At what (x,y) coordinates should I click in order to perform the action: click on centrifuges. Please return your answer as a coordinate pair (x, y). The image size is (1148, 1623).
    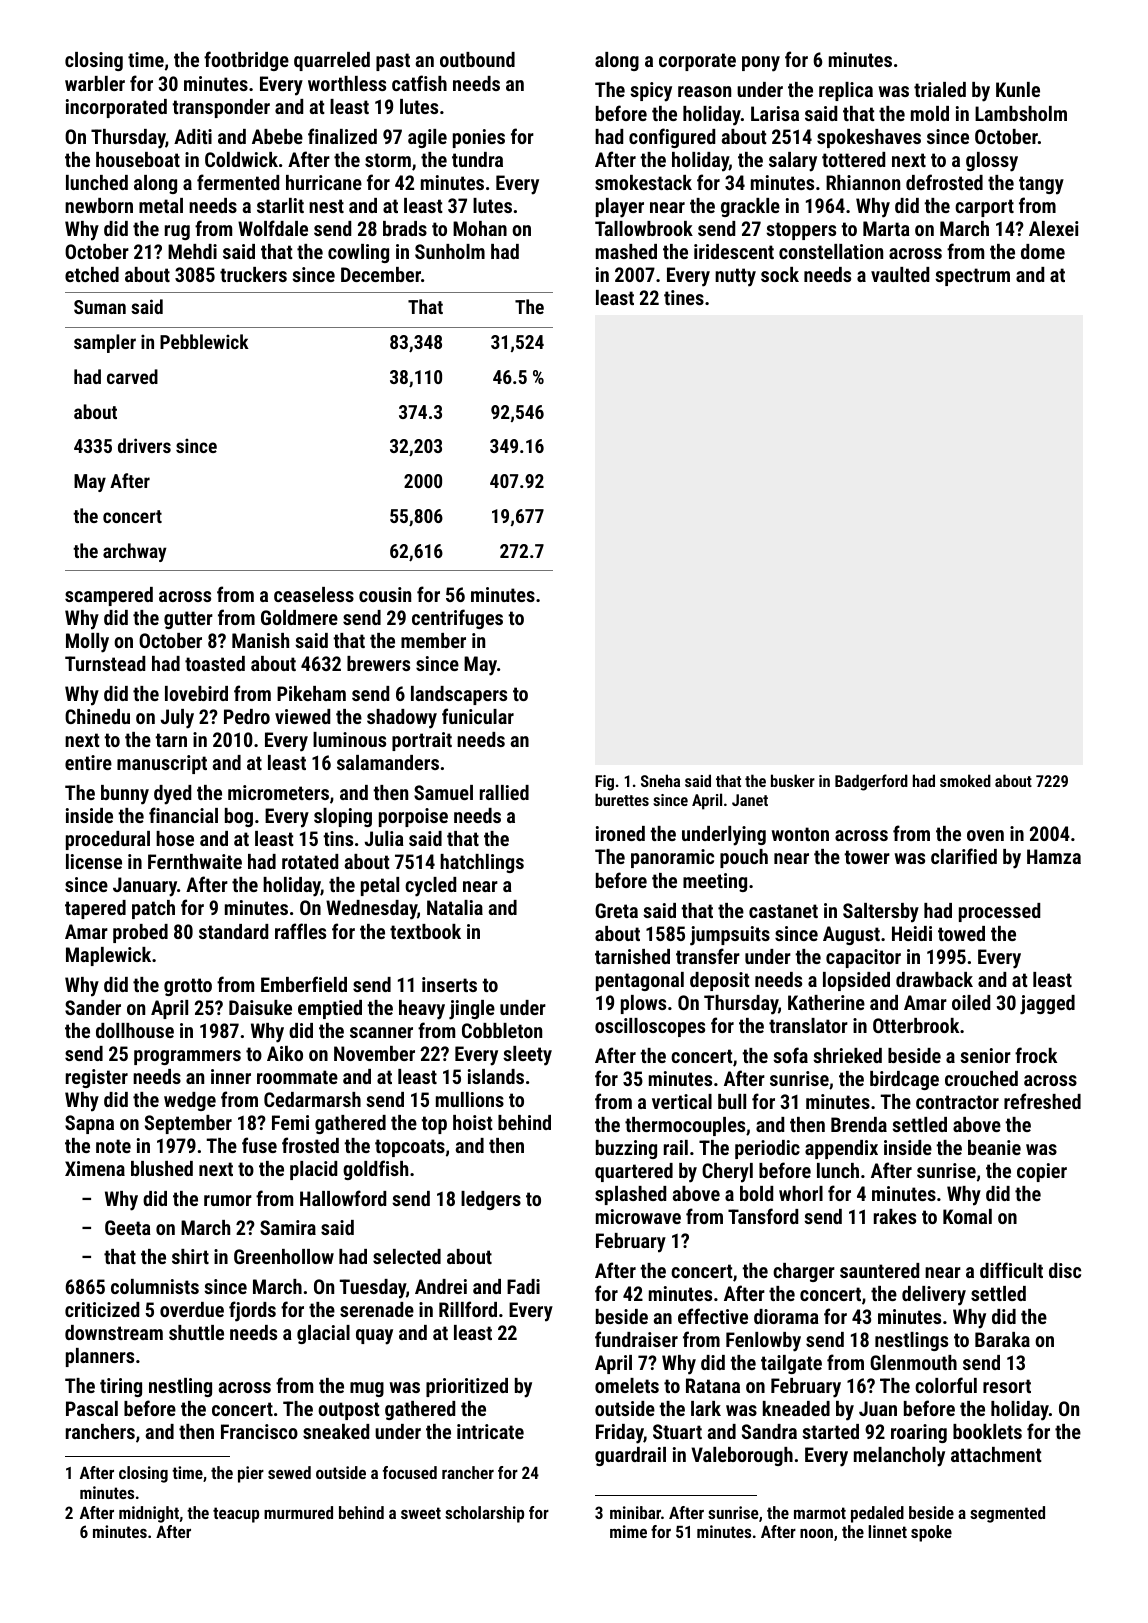
    Looking at the image, I should click on (457, 619).
